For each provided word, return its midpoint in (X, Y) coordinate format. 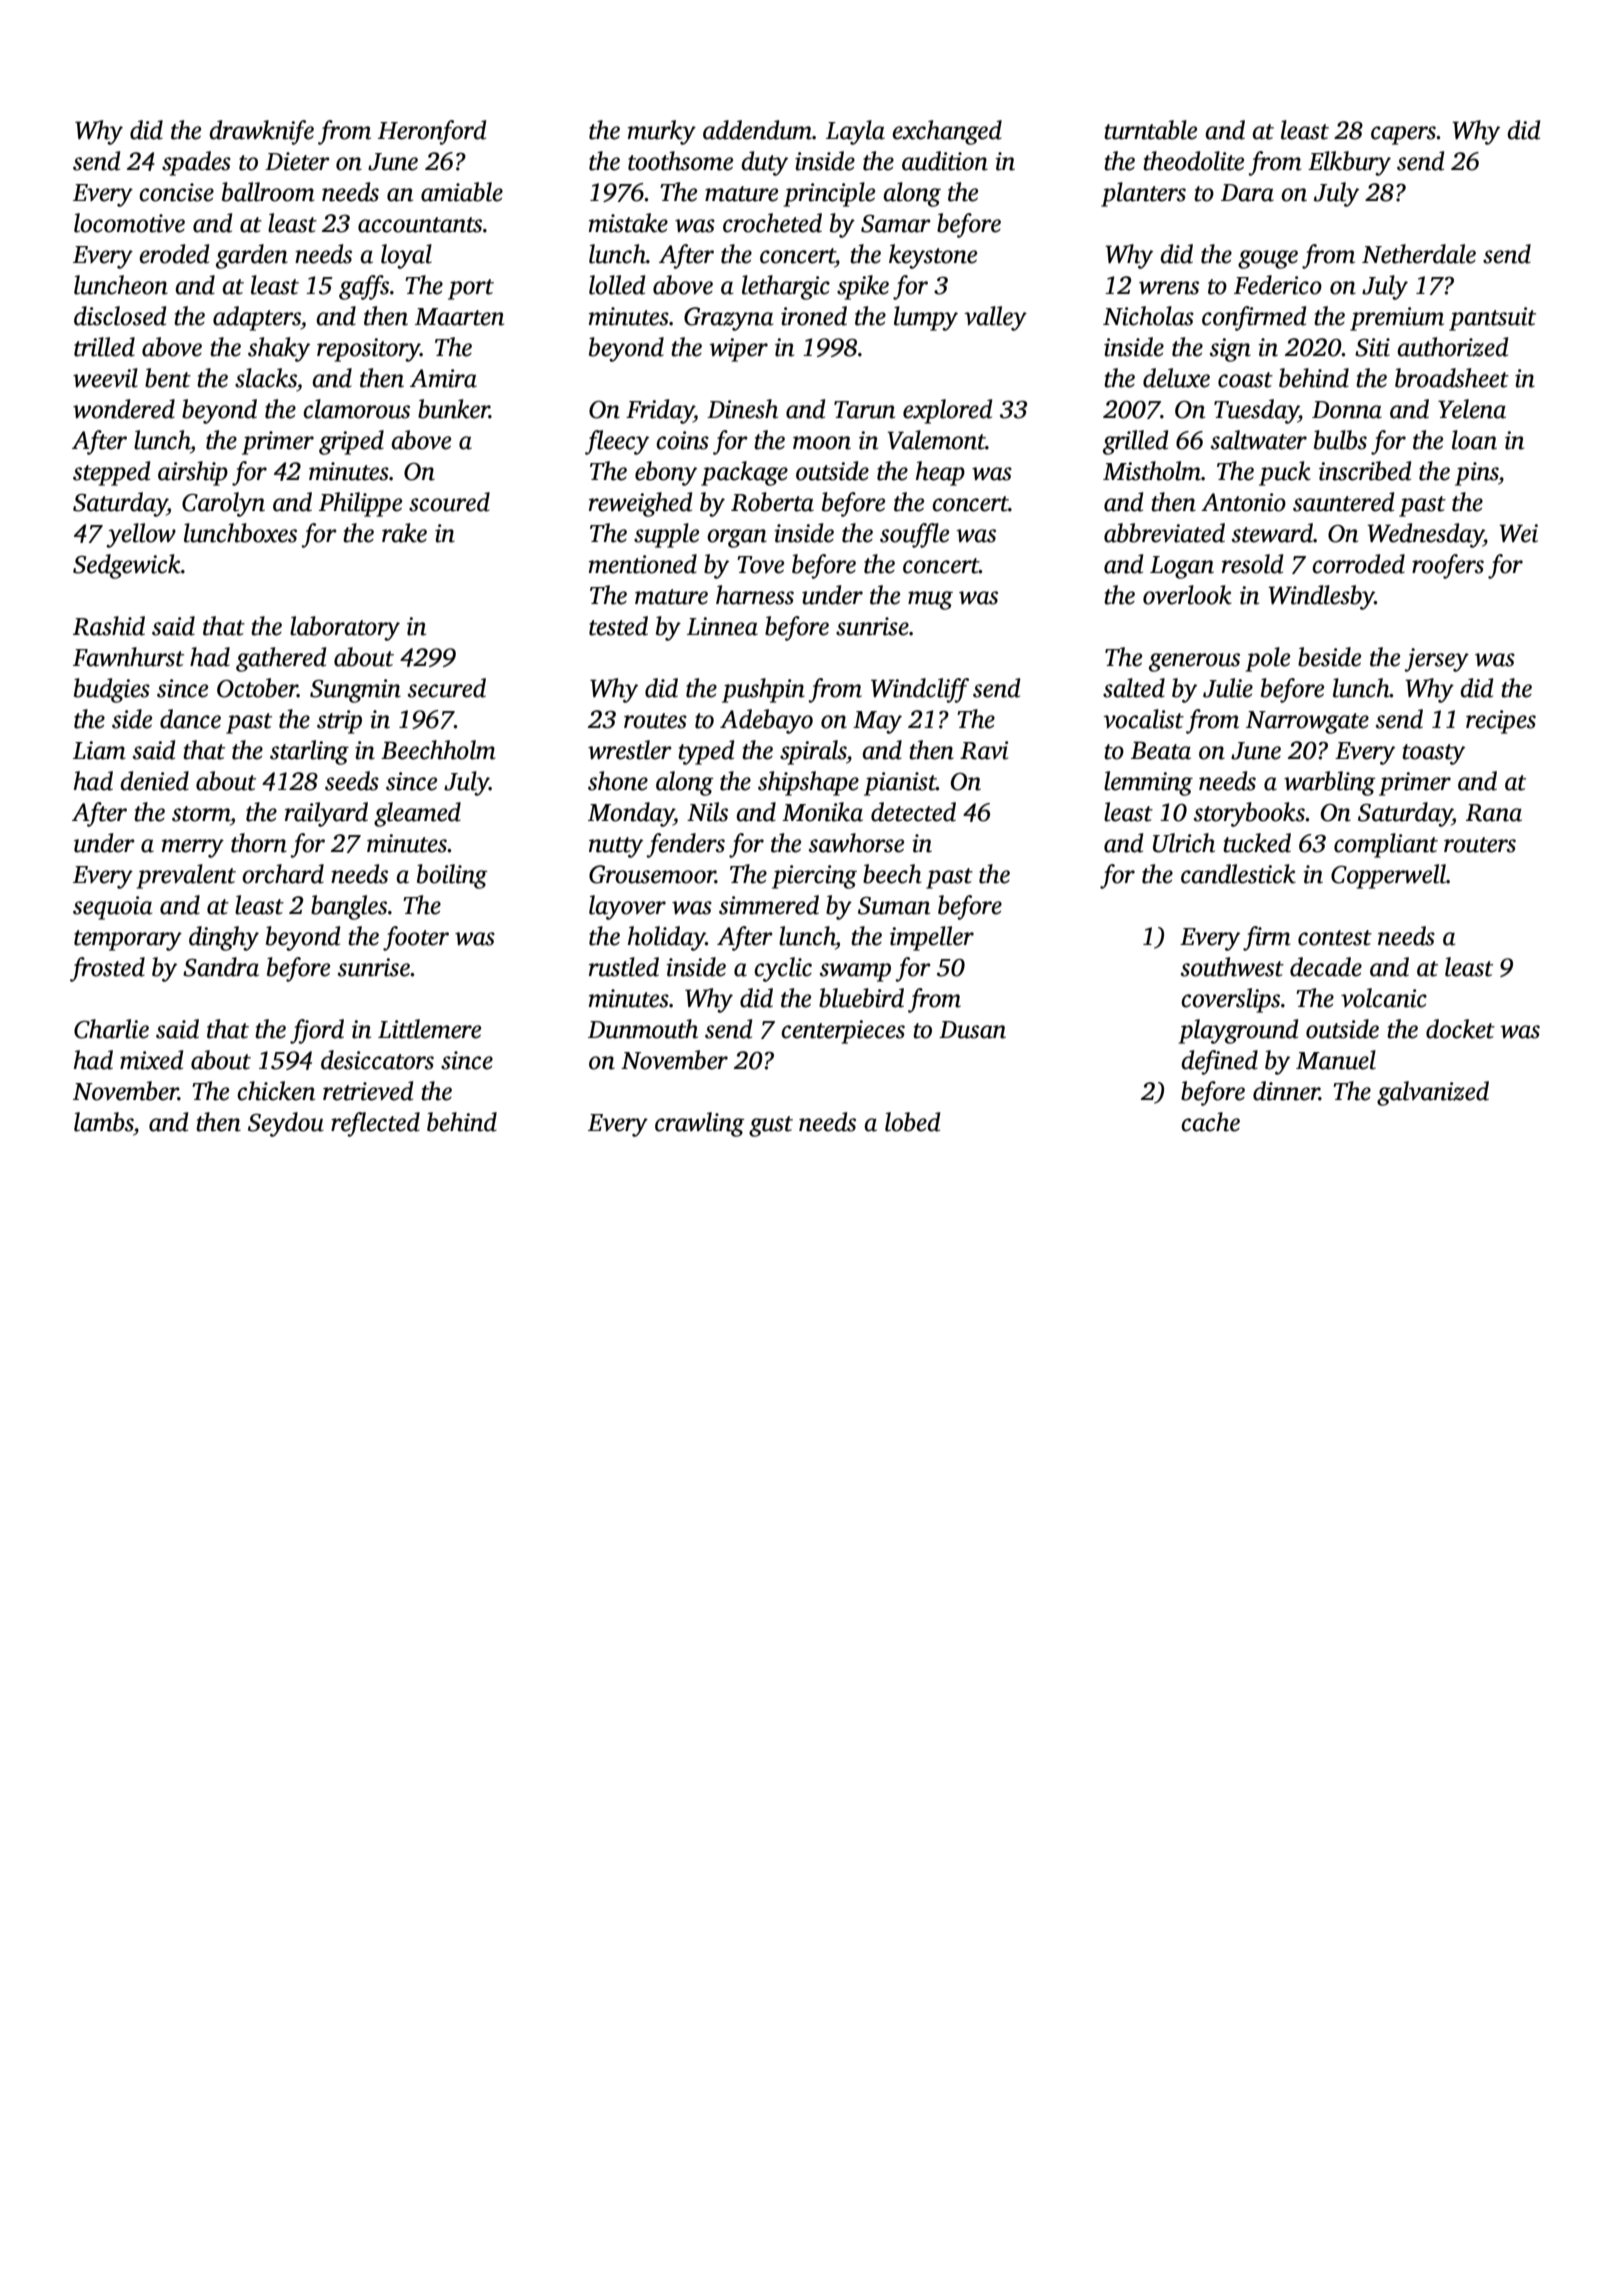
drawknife (261, 132)
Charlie (111, 1029)
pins (1476, 474)
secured (447, 688)
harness (755, 595)
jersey (1436, 660)
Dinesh (742, 409)
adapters (257, 318)
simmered (769, 905)
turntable (1150, 130)
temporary (128, 940)
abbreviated (1164, 533)
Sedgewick (127, 566)
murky (662, 132)
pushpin (763, 690)
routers (1480, 845)
